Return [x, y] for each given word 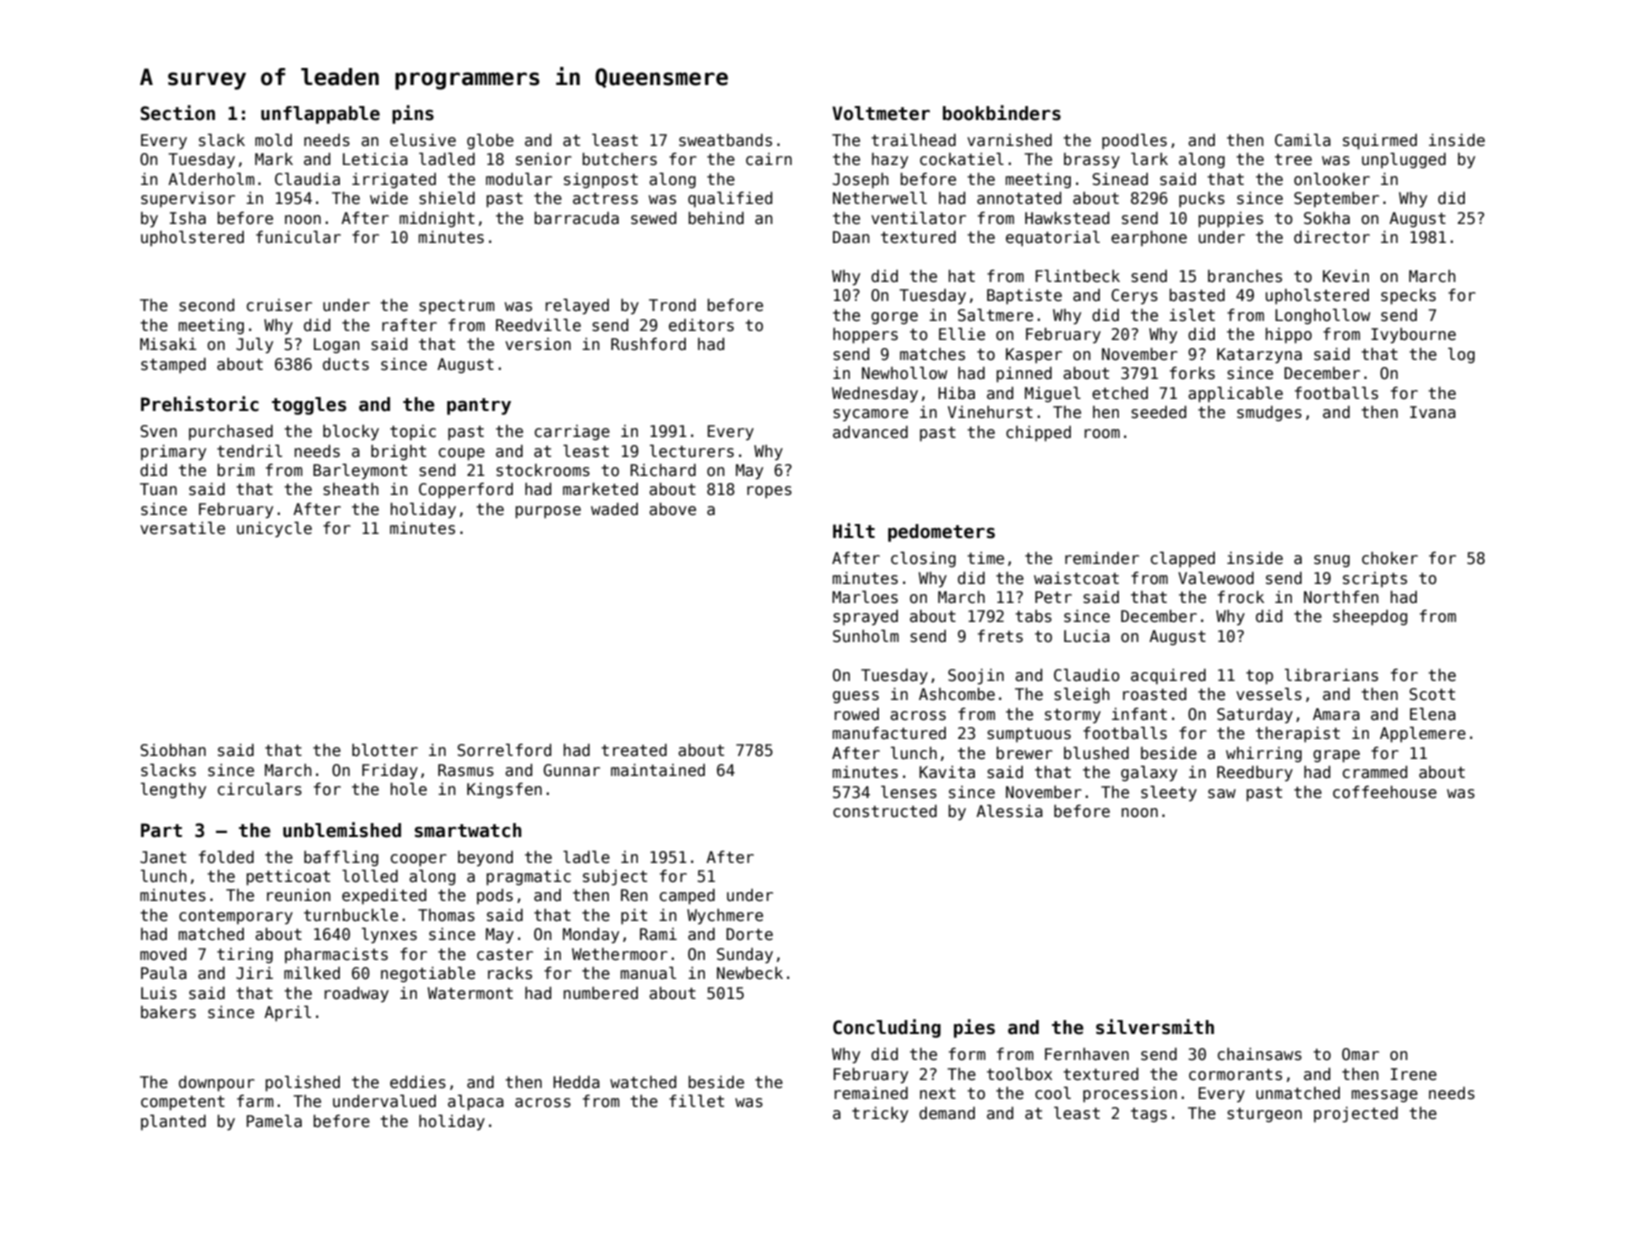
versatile [182, 527]
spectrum [457, 307]
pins [413, 114]
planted [173, 1122]
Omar [1360, 1054]
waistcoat [1076, 578]
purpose [548, 512]
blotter [385, 749]
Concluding [887, 1028]
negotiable [428, 974]
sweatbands [725, 140]
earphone [1149, 238]
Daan [851, 237]
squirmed [1380, 141]
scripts [1375, 579]
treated [634, 750]
